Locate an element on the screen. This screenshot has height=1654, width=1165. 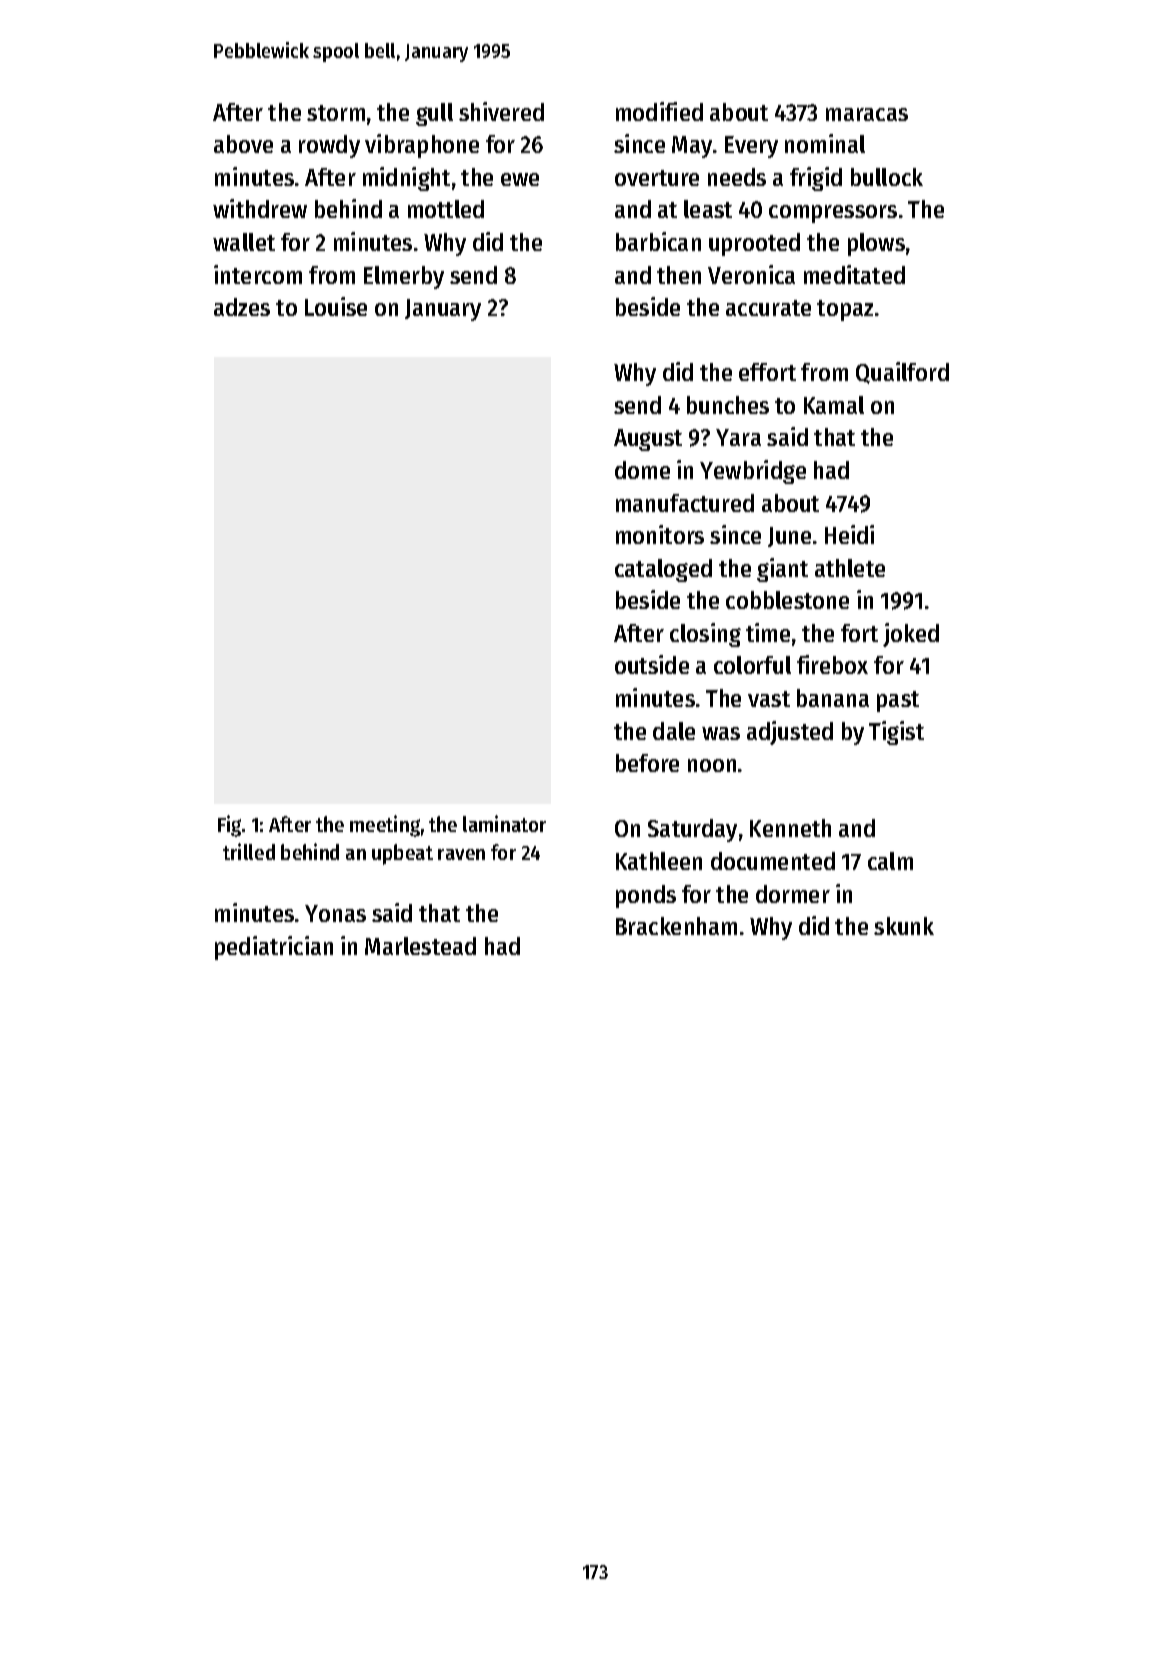
before is located at coordinates (647, 763).
